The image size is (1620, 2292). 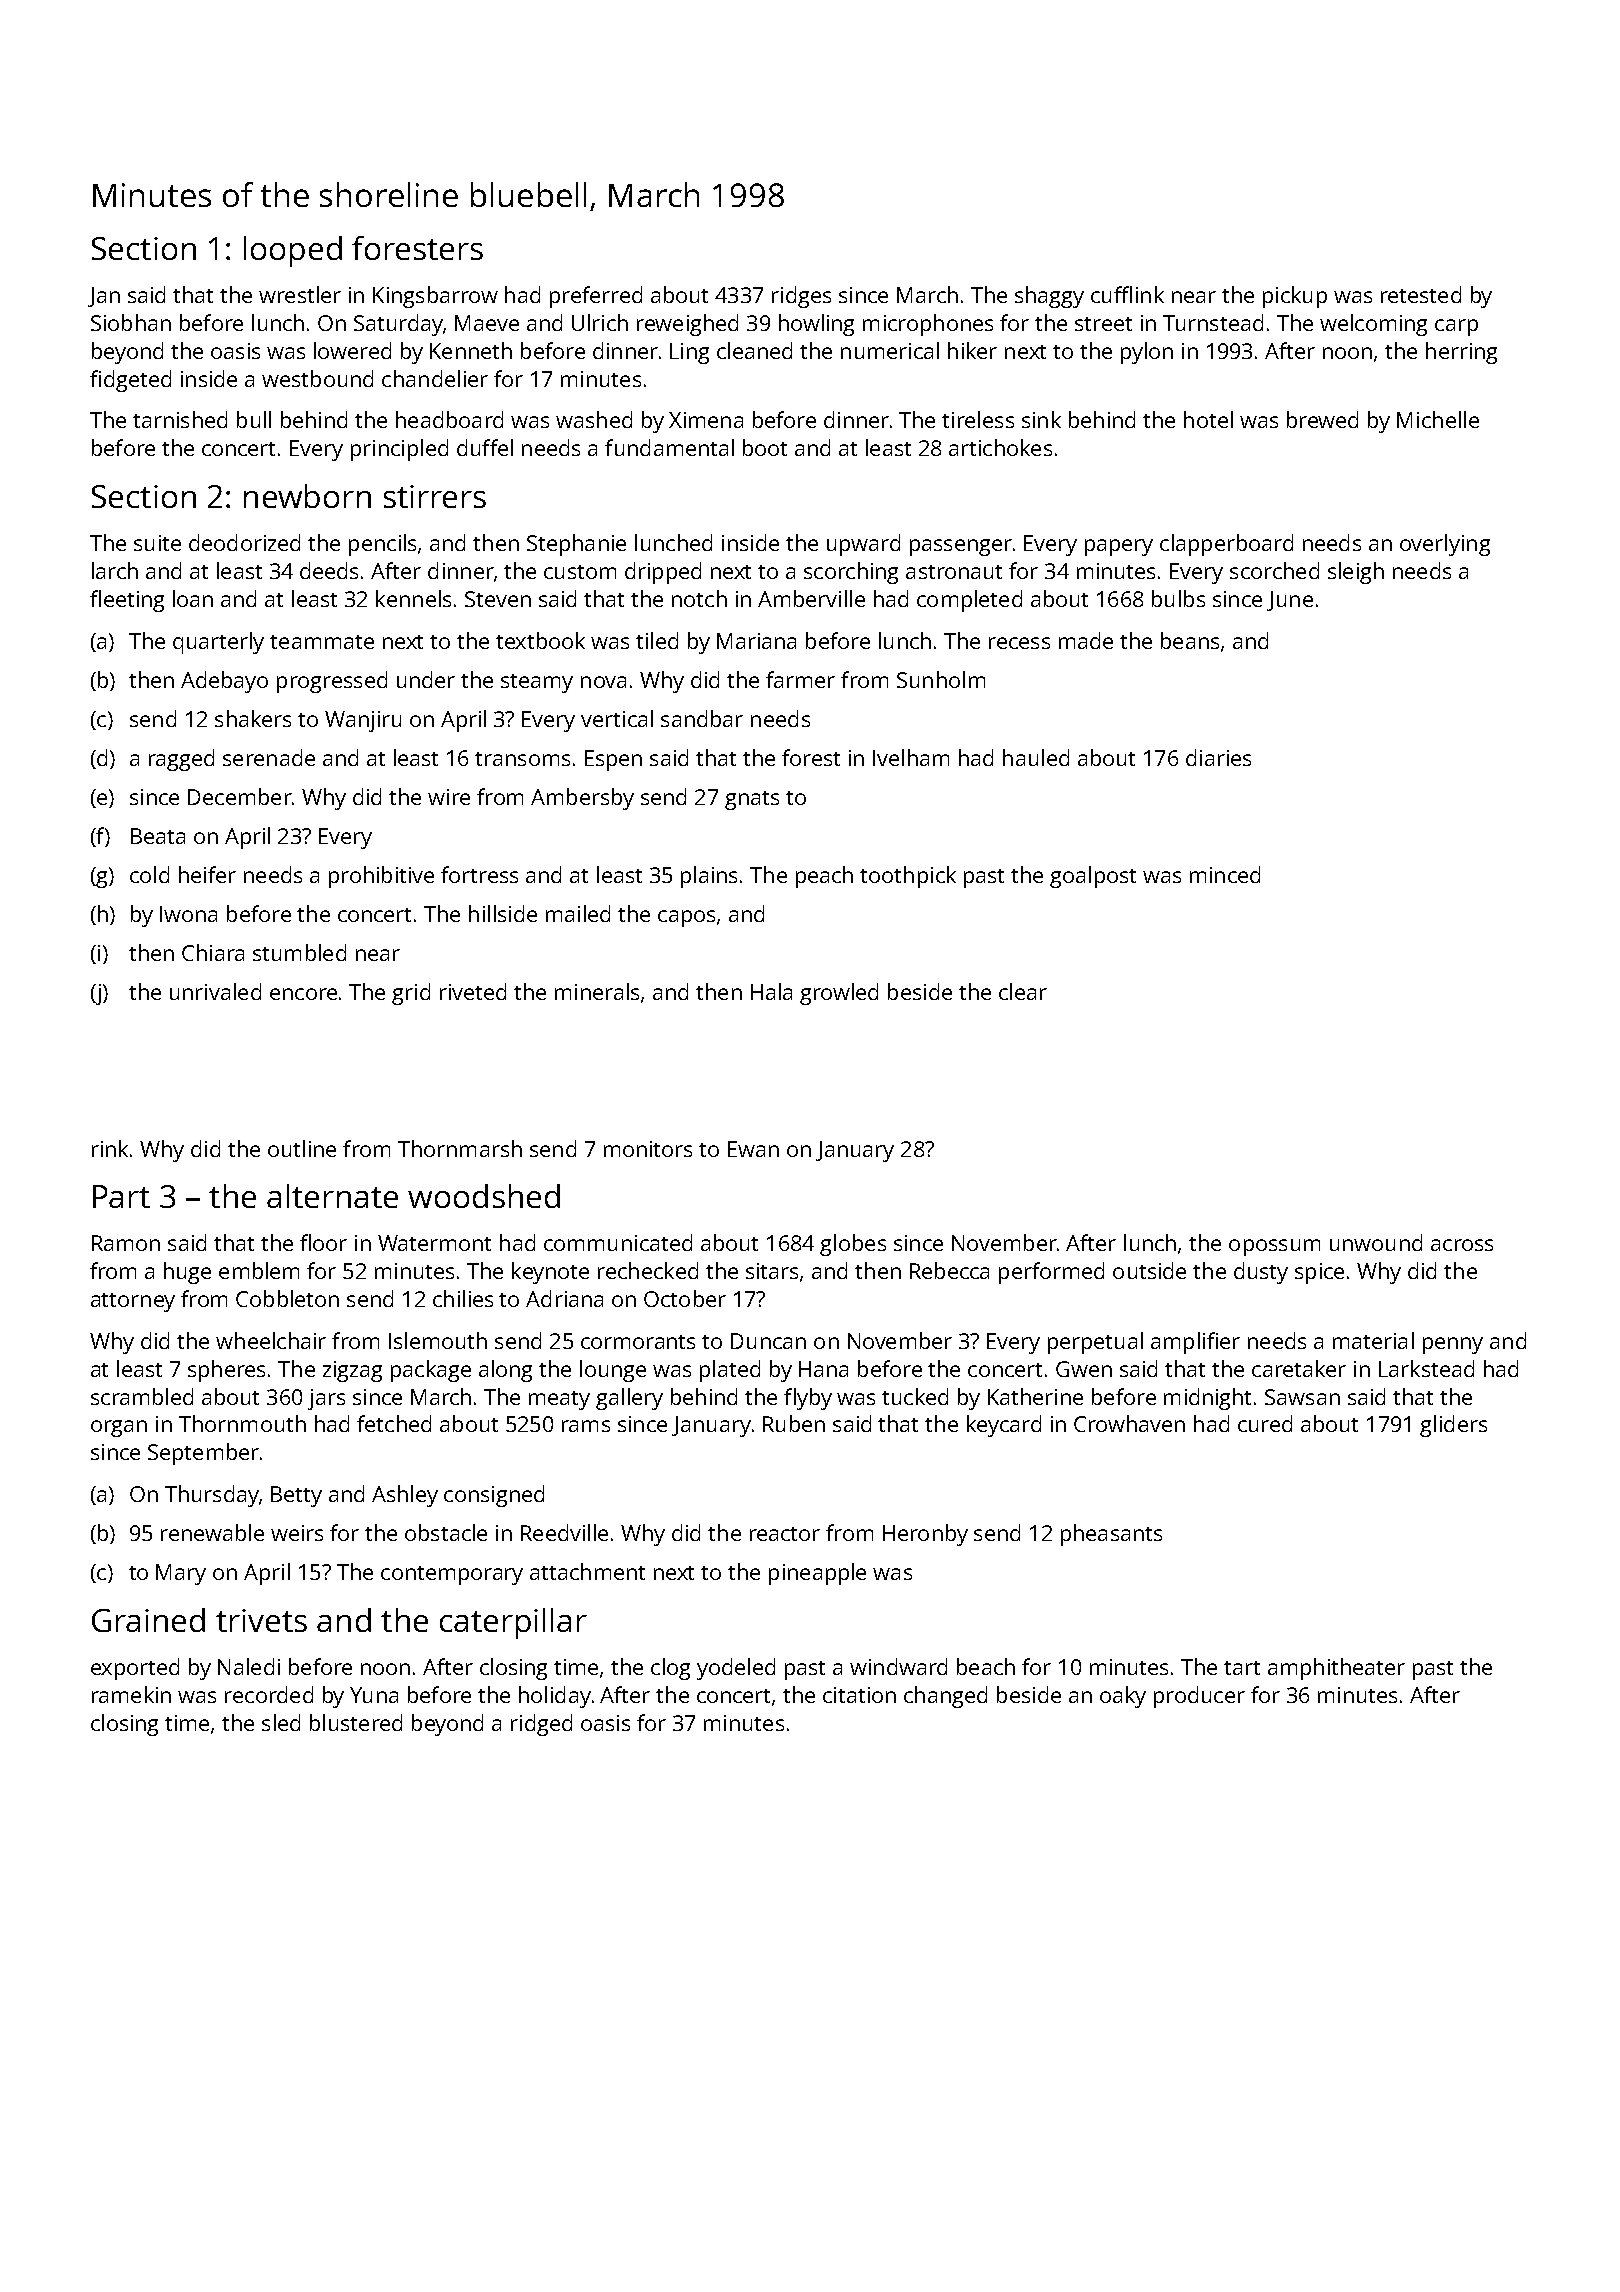 What do you see at coordinates (753, 1149) in the page?
I see `Ewan` at bounding box center [753, 1149].
